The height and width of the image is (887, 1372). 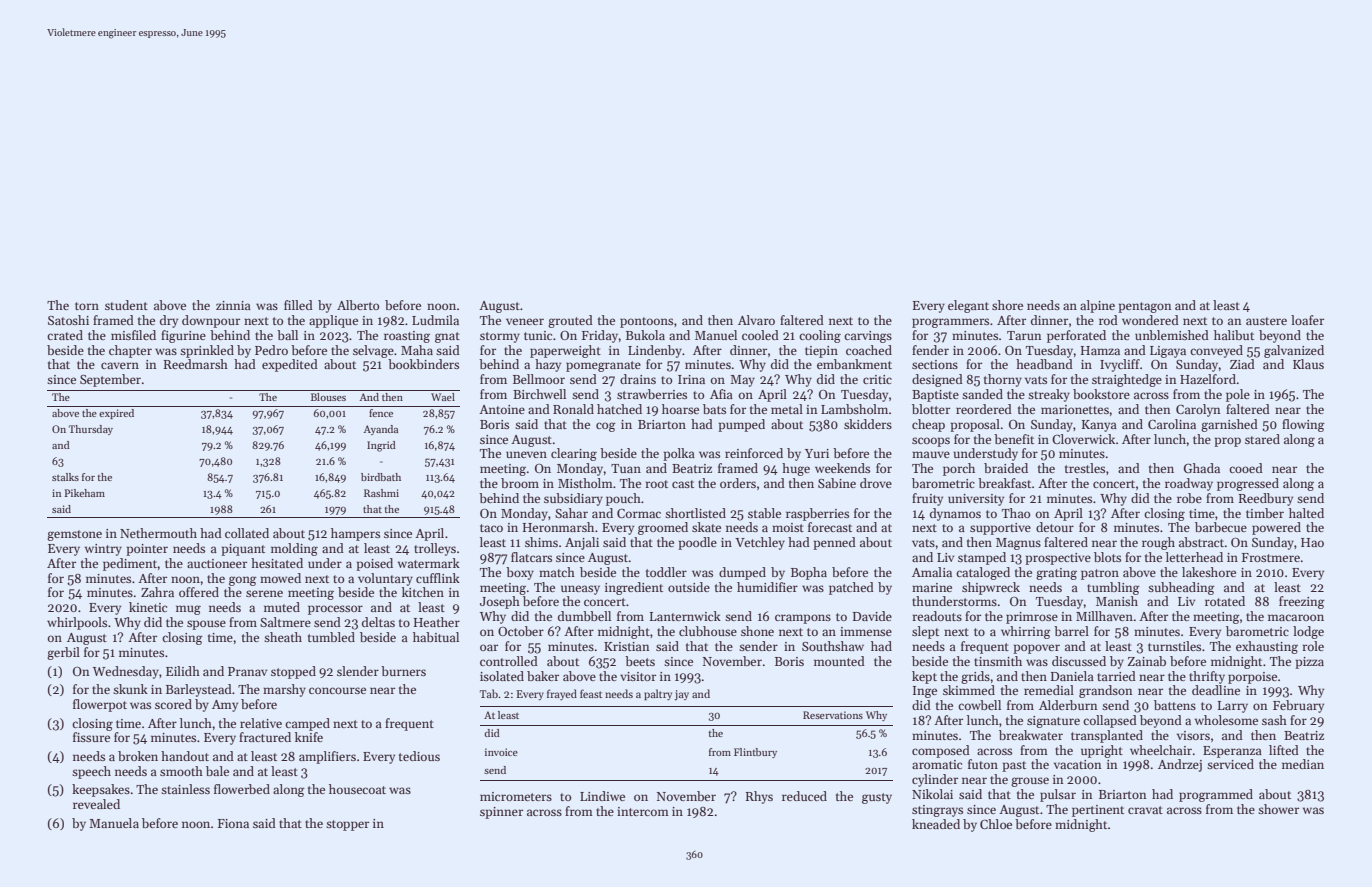 I want to click on huge, so click(x=796, y=469).
